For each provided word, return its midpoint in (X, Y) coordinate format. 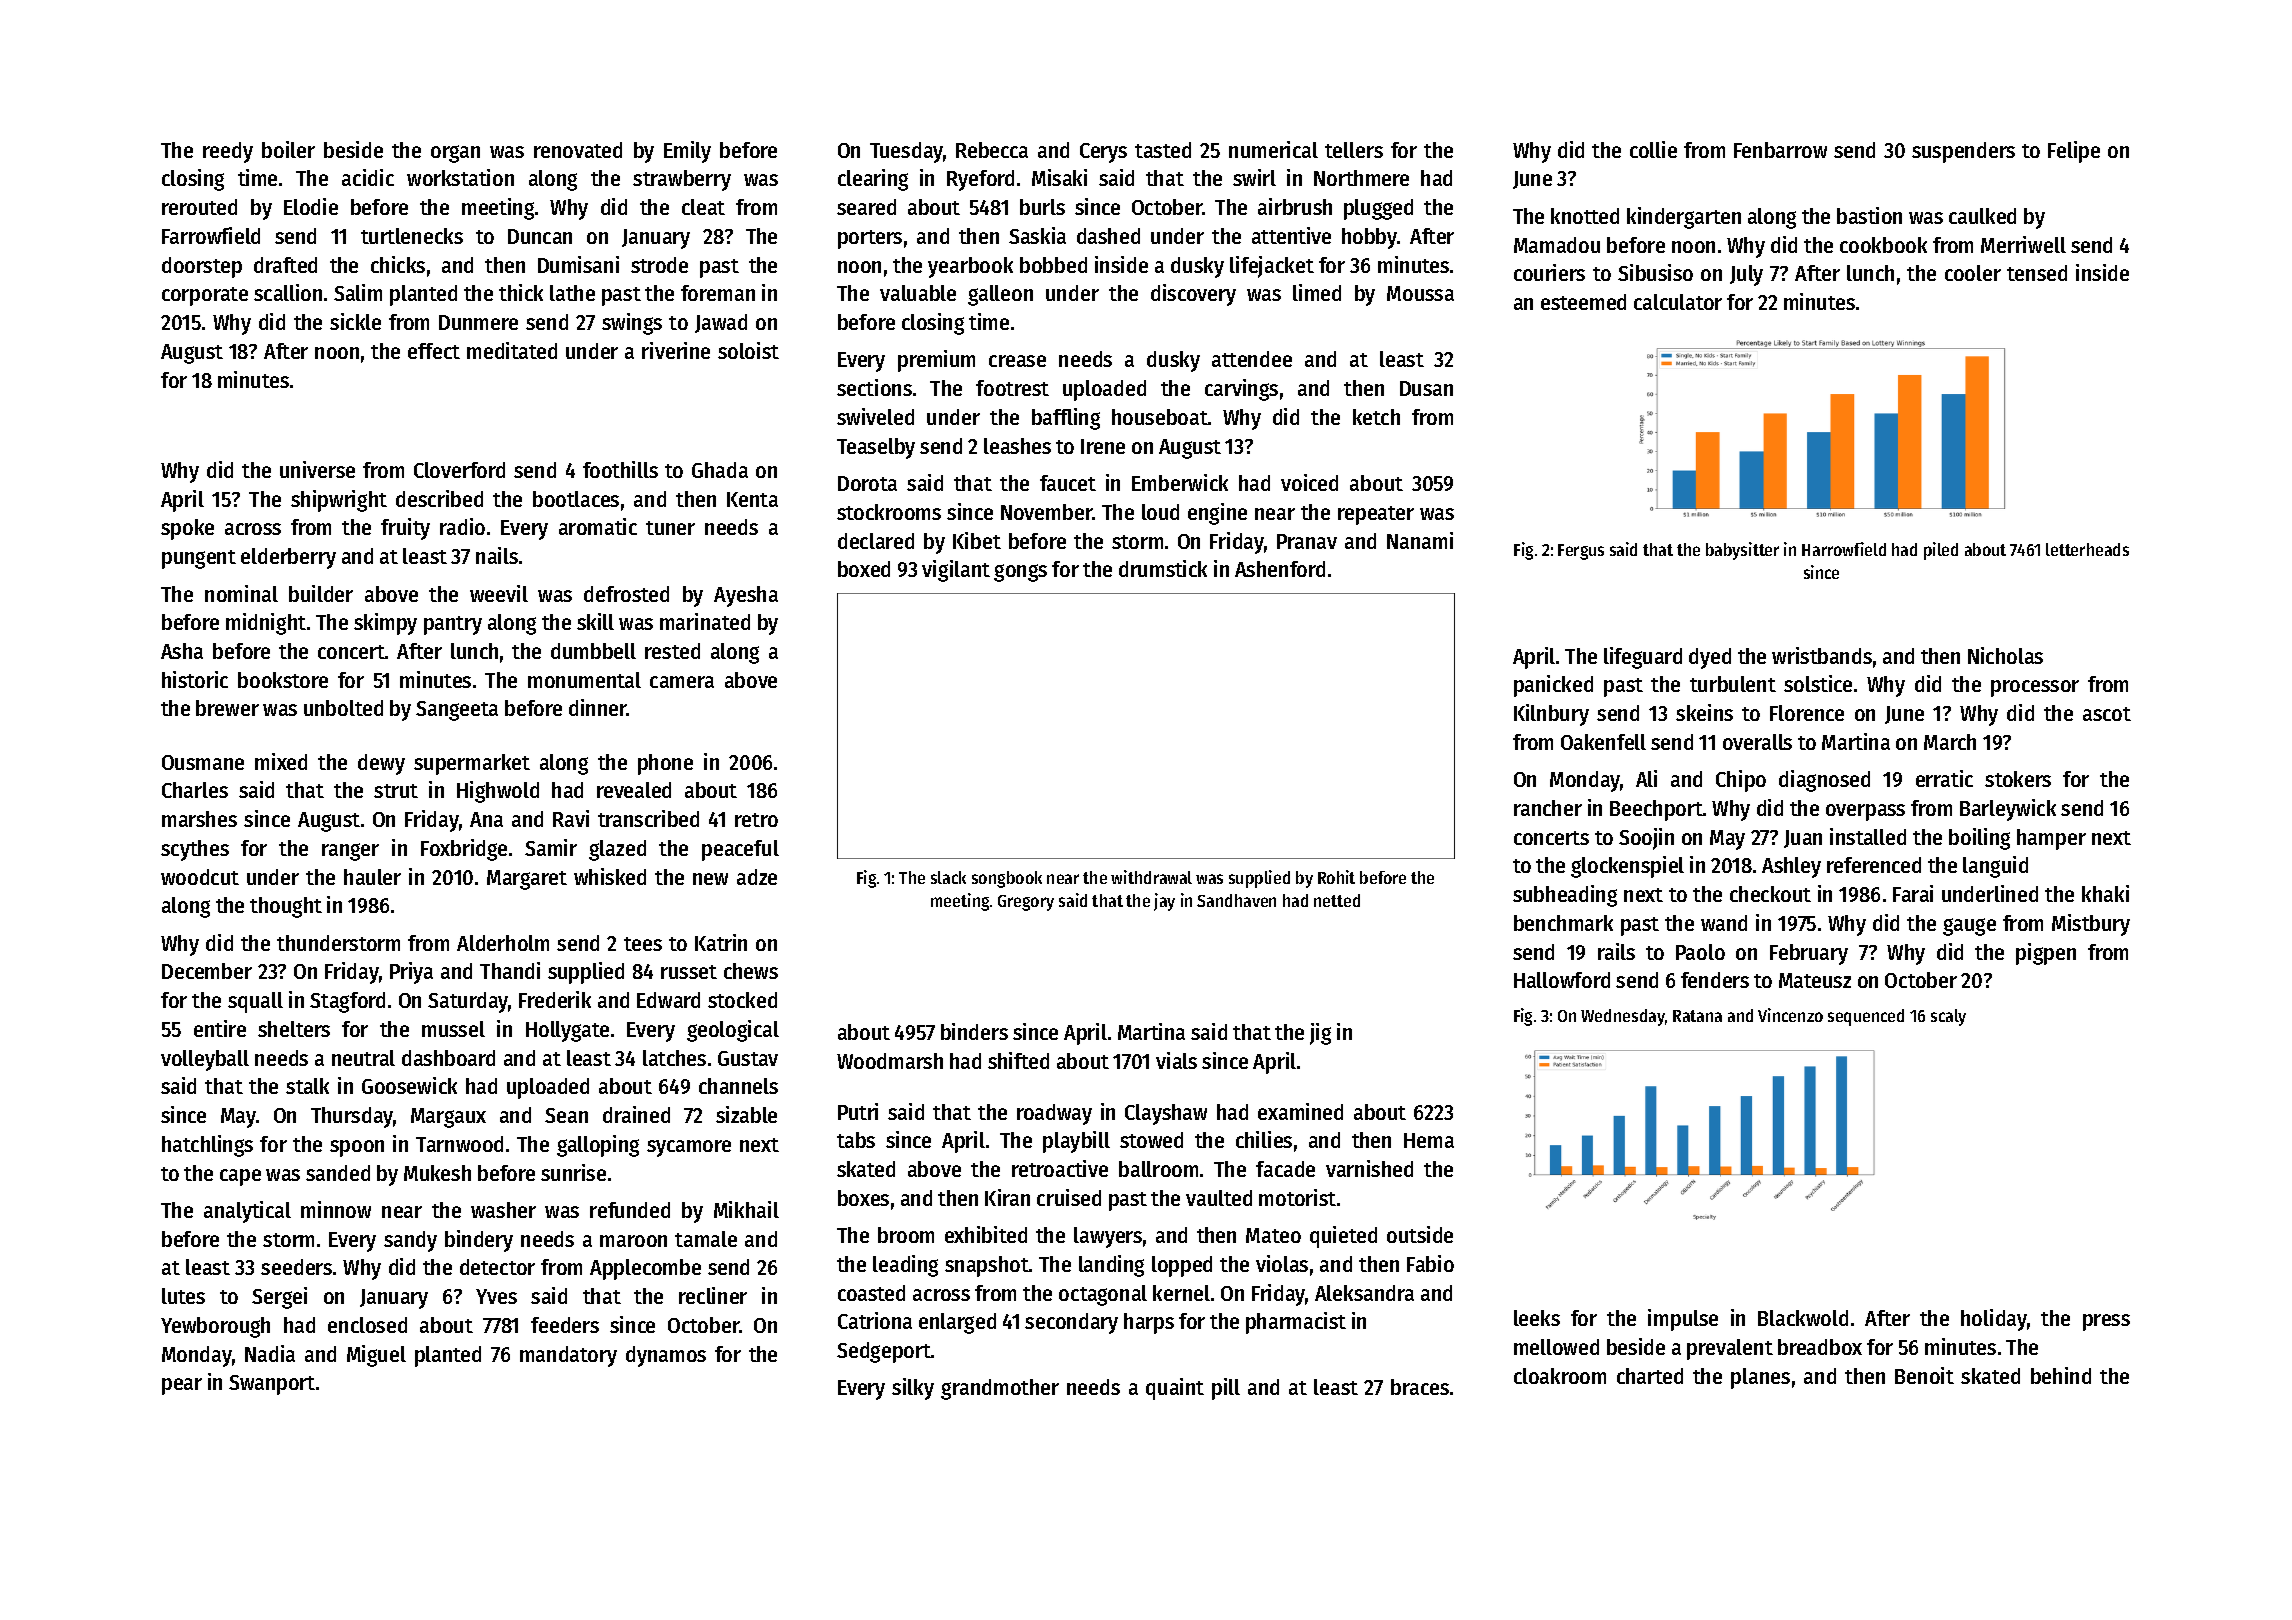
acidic (368, 177)
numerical (1273, 149)
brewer (227, 708)
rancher (1548, 808)
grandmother (1000, 1389)
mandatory (568, 1356)
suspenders (1963, 152)
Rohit (1336, 877)
